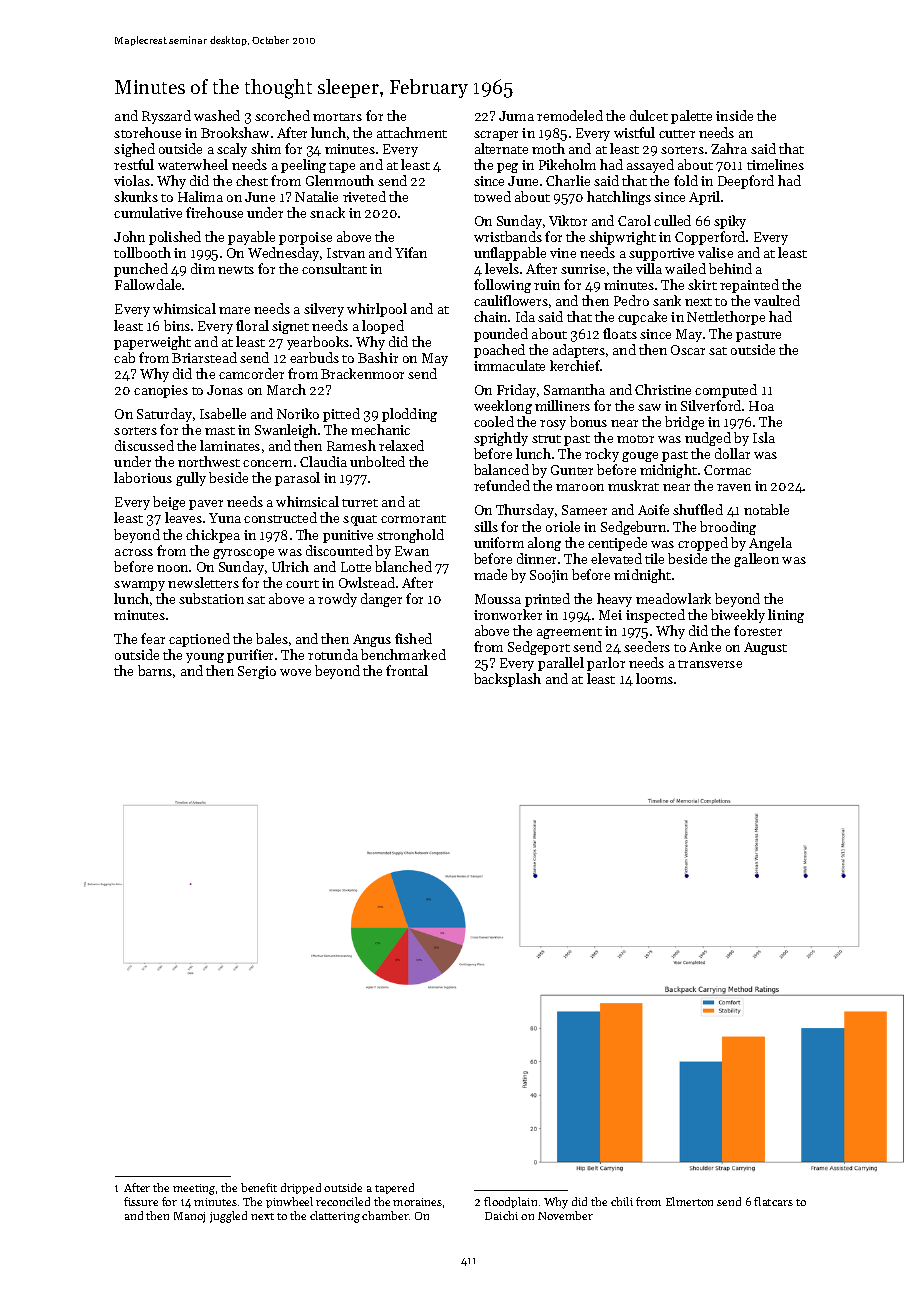 This image has height=1308, width=924. Describe the element at coordinates (516, 116) in the image. I see `Juma` at that location.
